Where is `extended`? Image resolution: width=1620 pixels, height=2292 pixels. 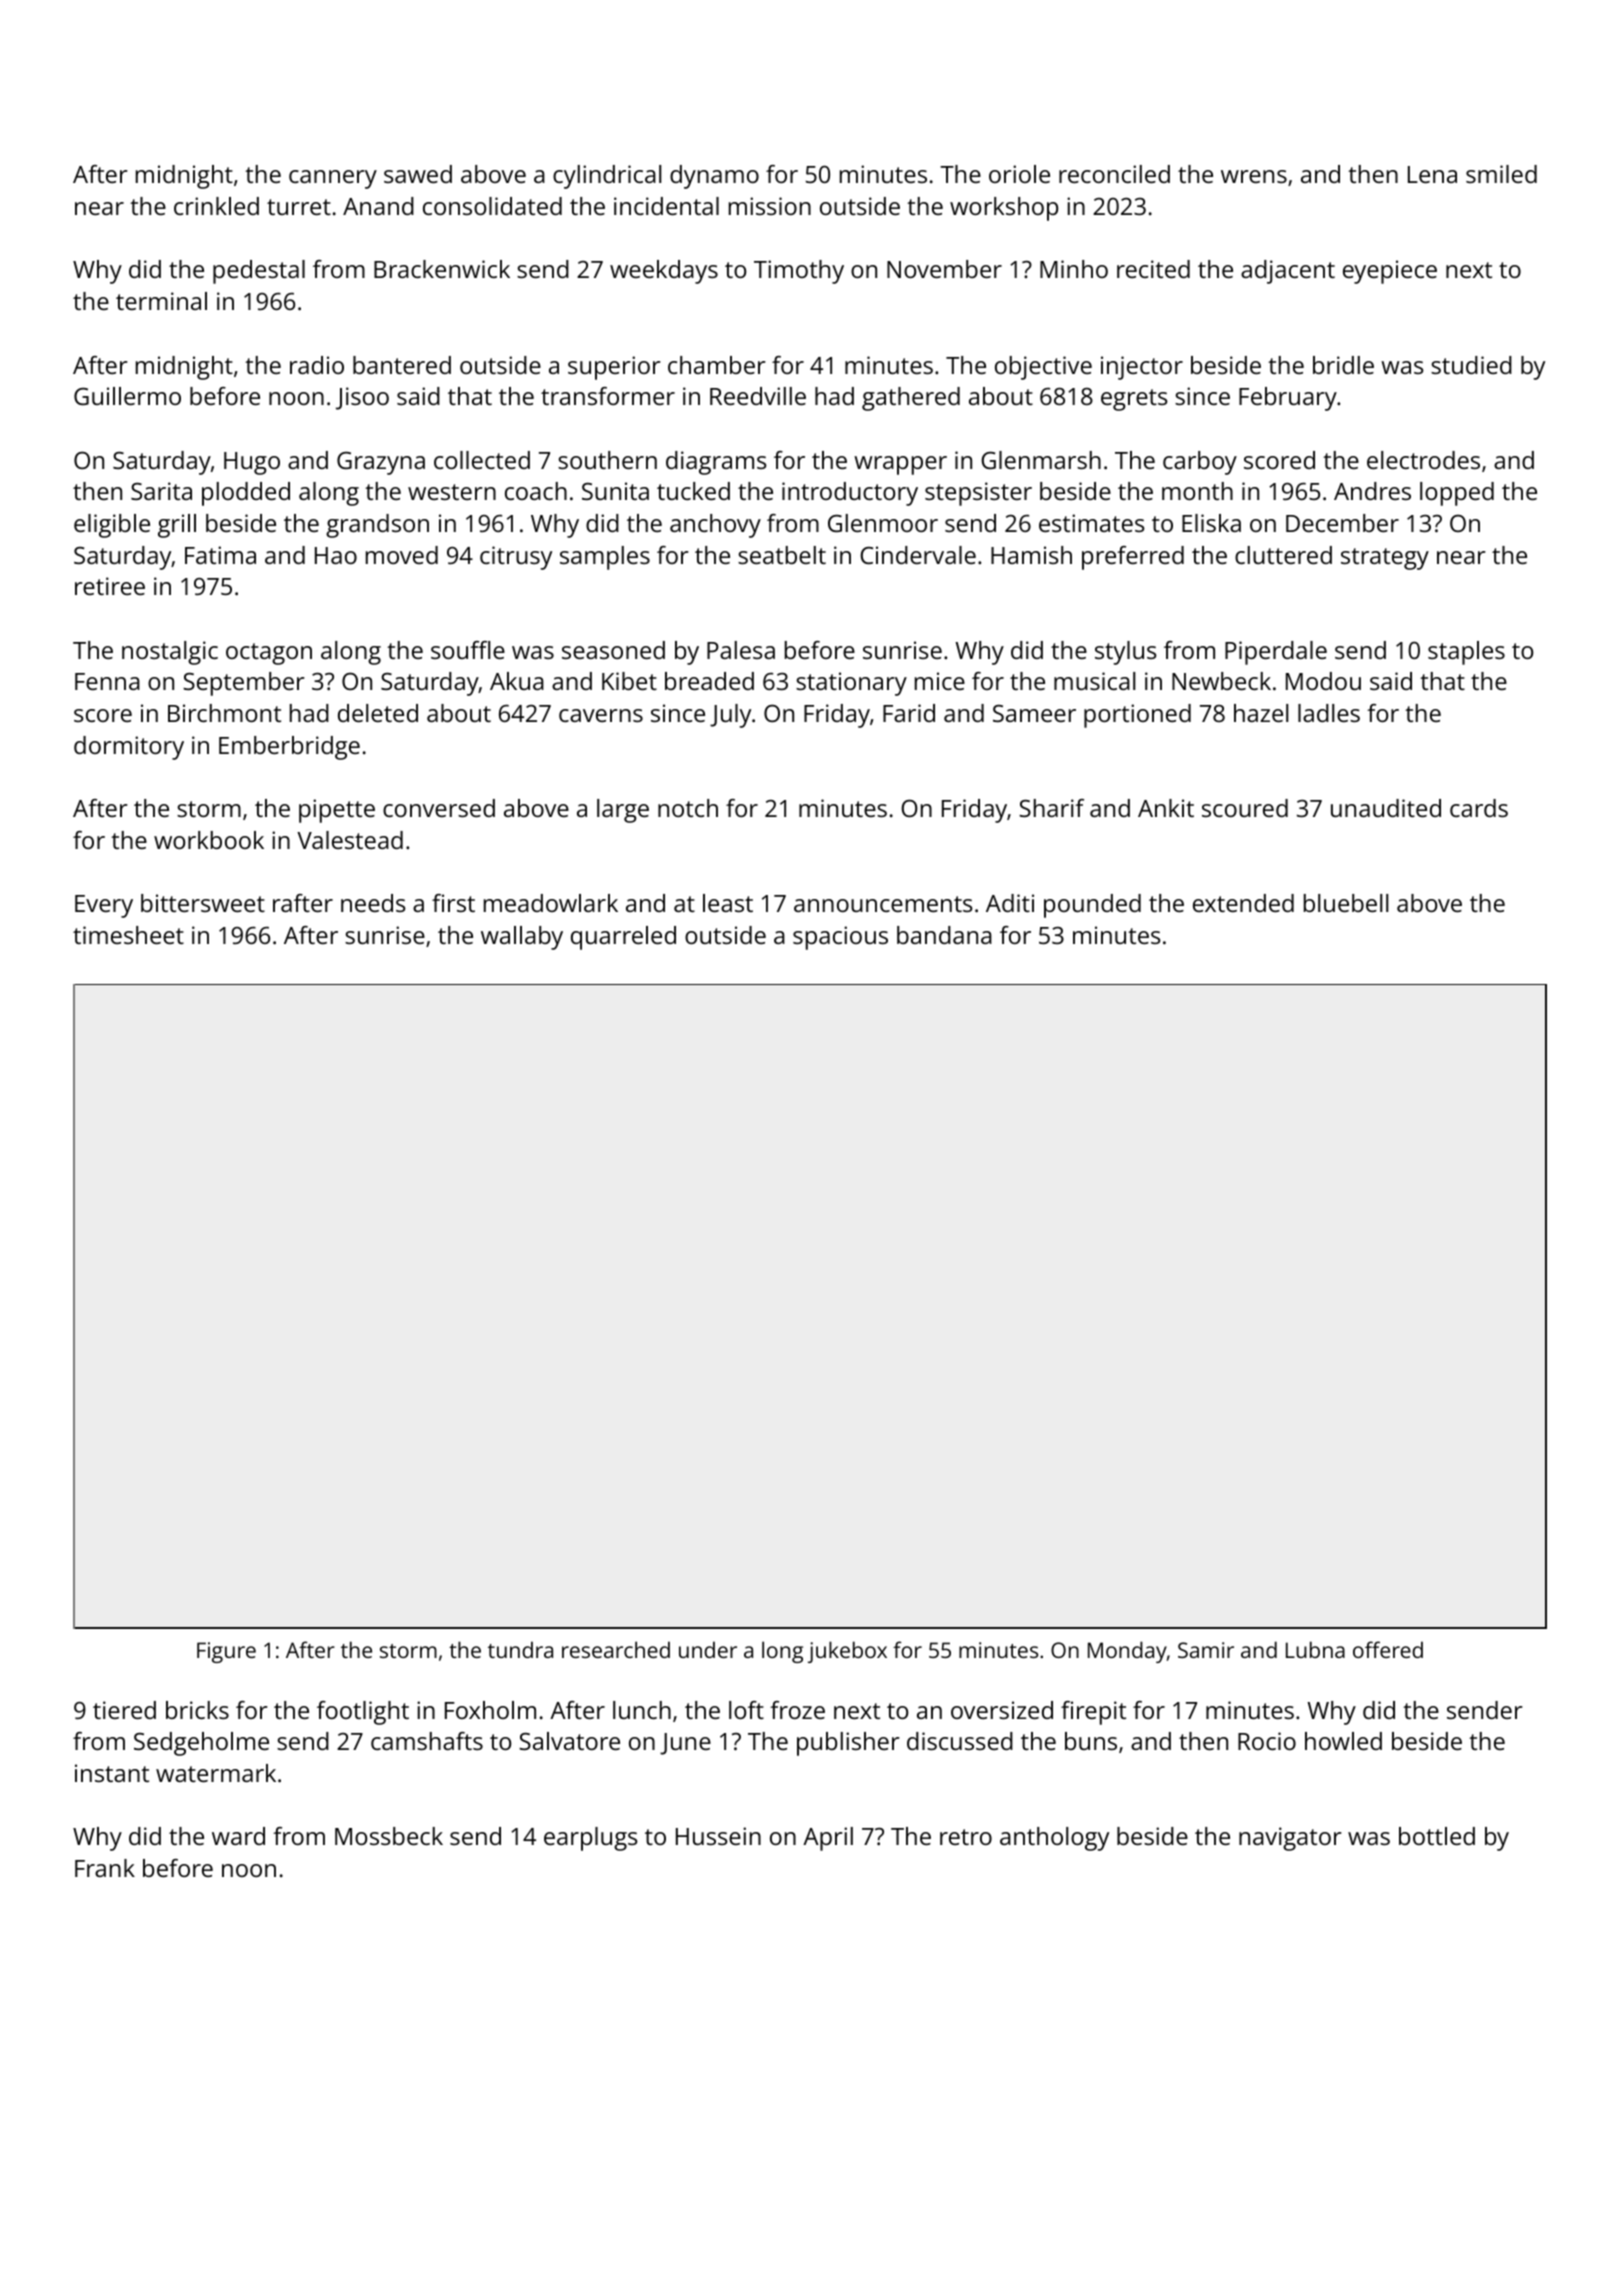
extended is located at coordinates (1243, 903).
